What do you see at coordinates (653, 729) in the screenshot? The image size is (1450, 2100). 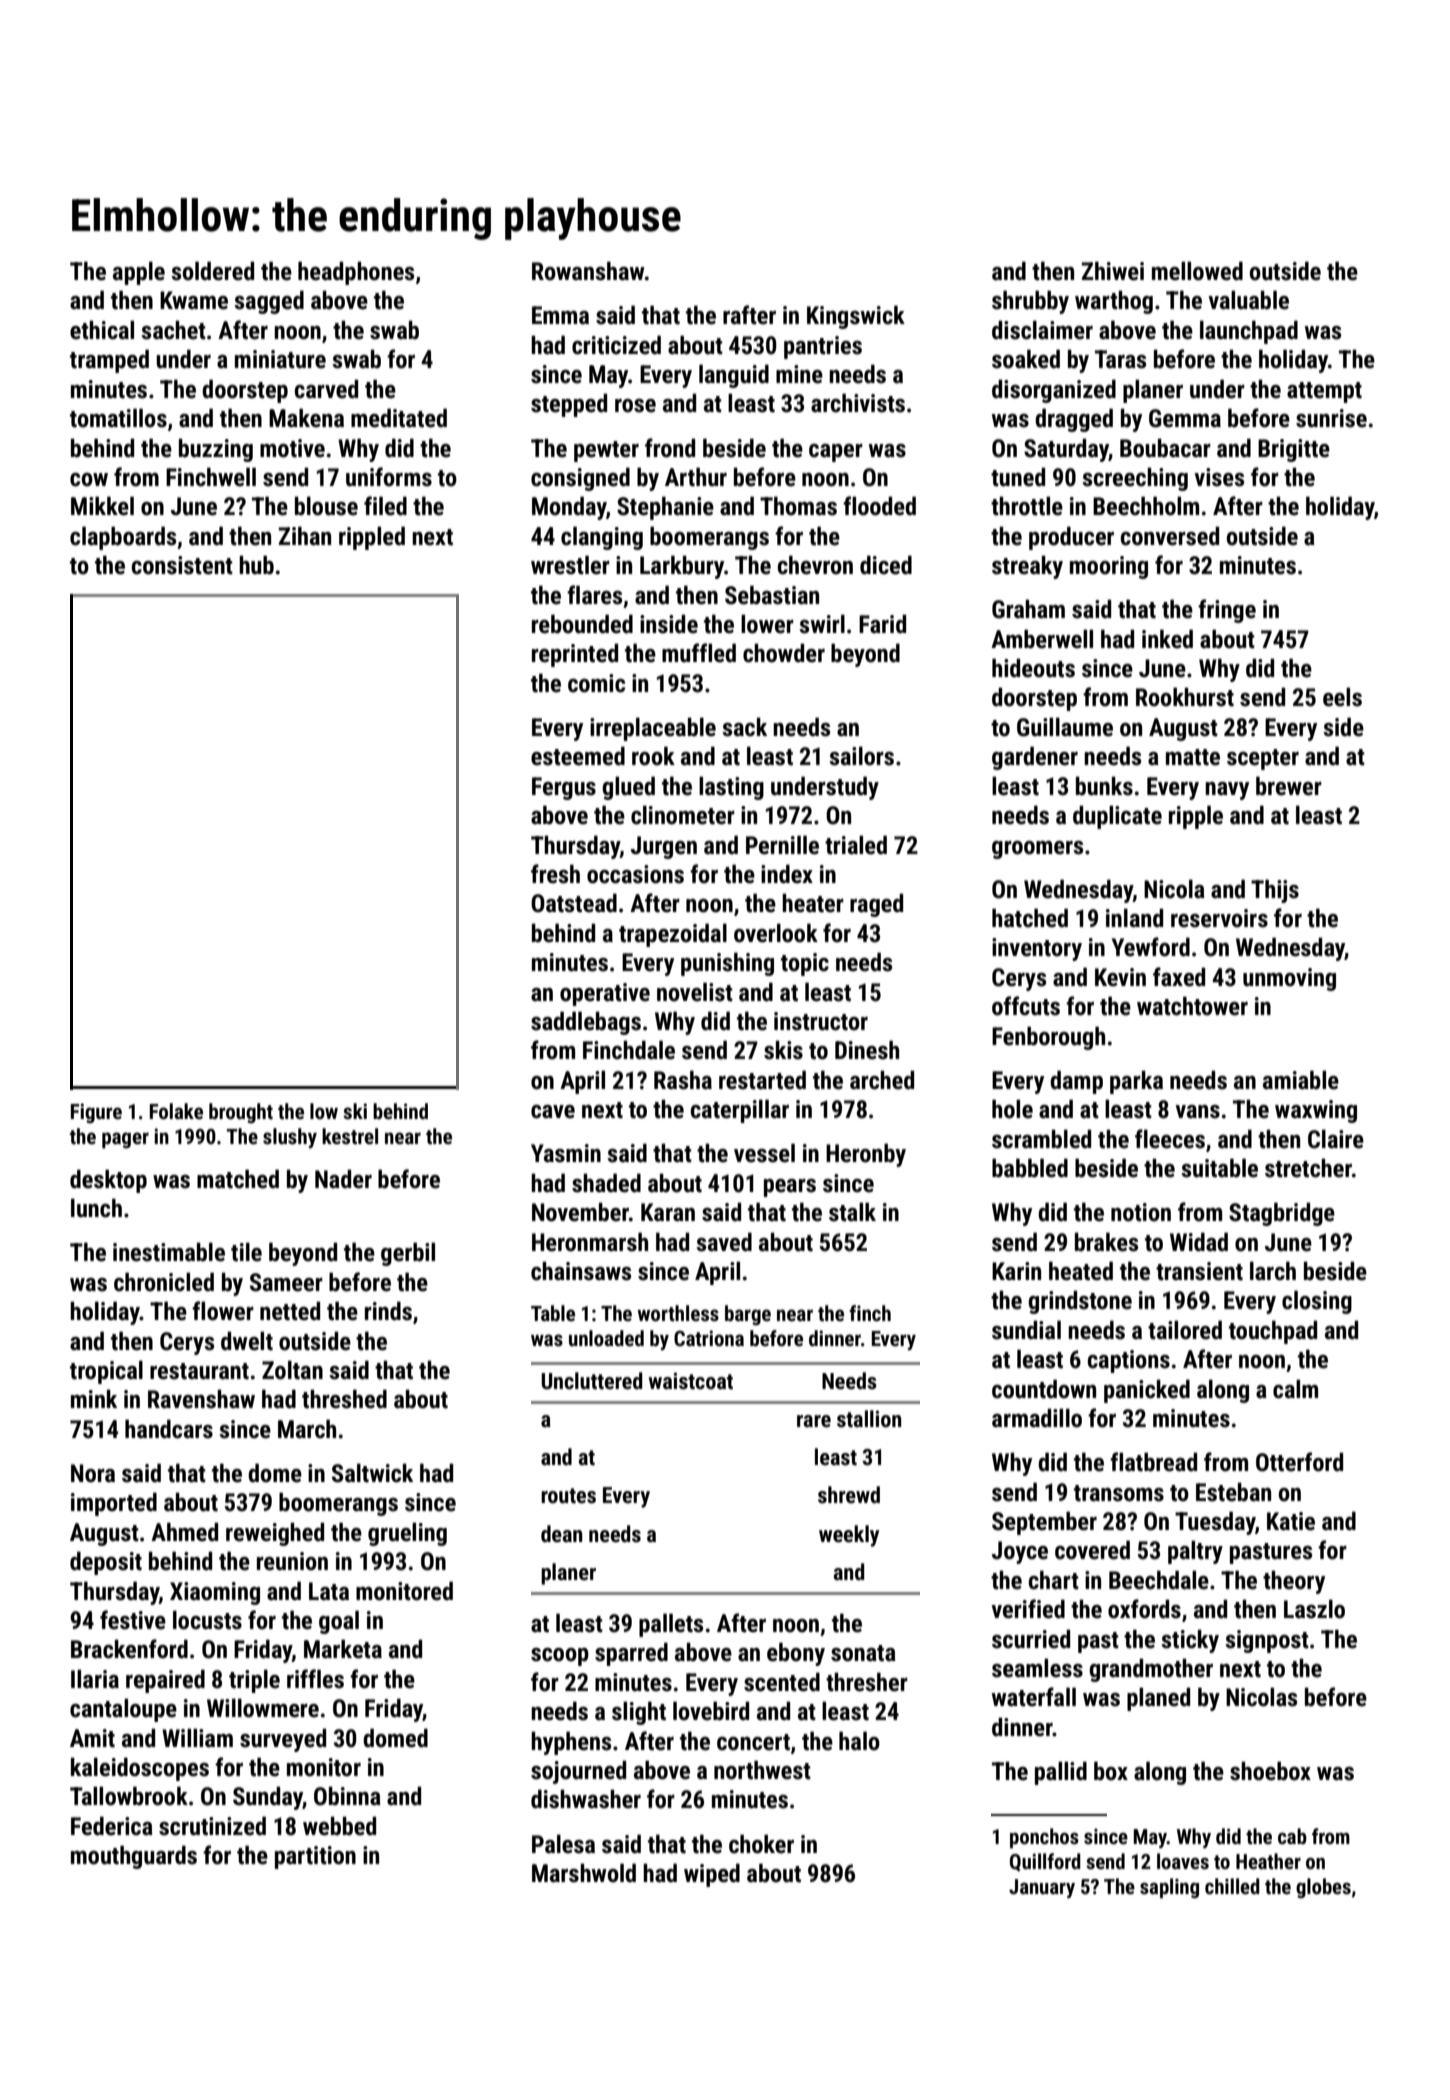 I see `irreplaceable` at bounding box center [653, 729].
